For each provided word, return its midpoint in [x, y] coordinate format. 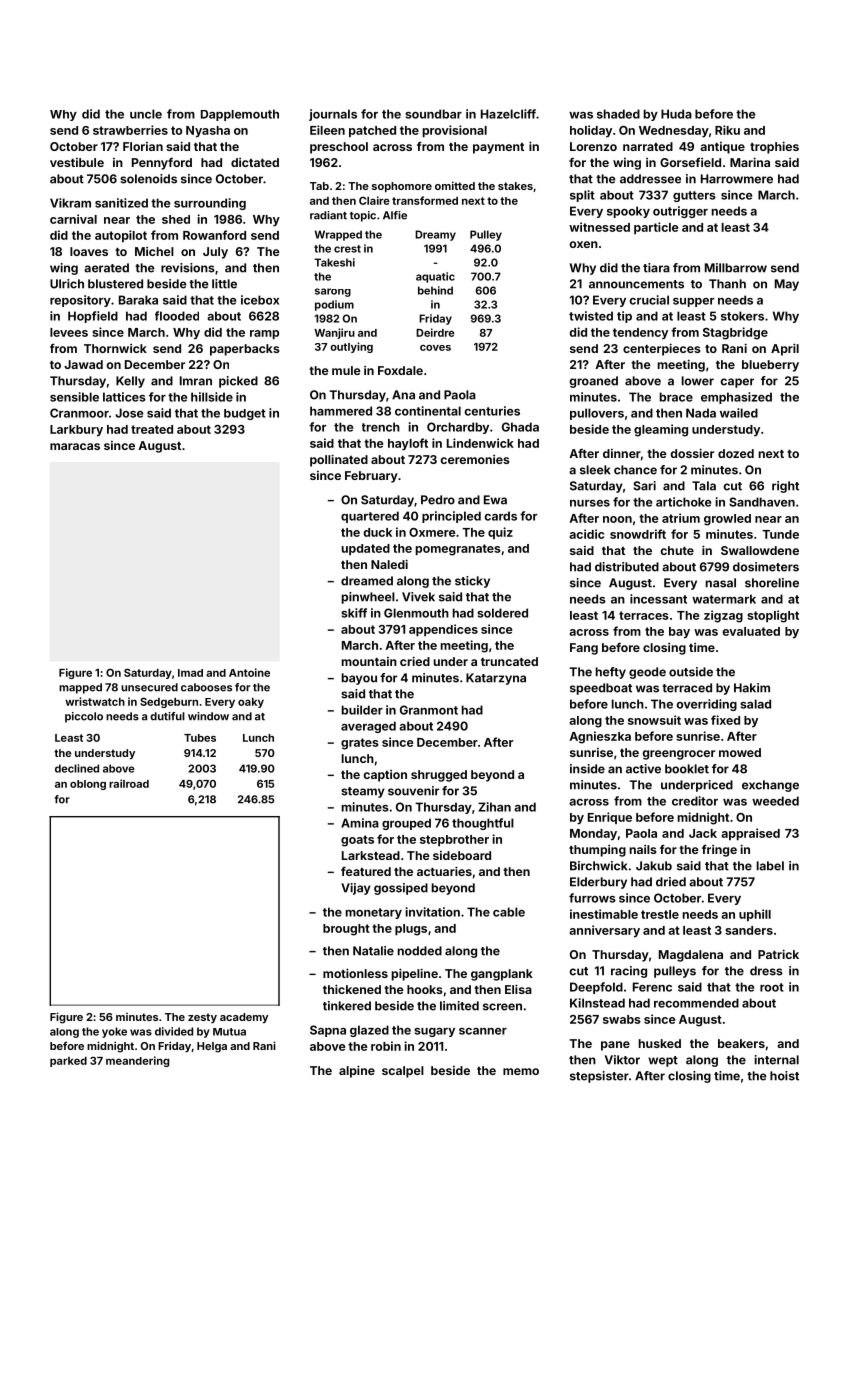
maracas [75, 446]
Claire [374, 200]
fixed [725, 720]
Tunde [780, 534]
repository [80, 301]
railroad [129, 783]
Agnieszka [600, 737]
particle [656, 228]
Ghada [520, 427]
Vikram [70, 203]
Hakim [752, 688]
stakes [515, 186]
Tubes [200, 738]
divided [174, 1031]
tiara [656, 268]
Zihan [494, 807]
